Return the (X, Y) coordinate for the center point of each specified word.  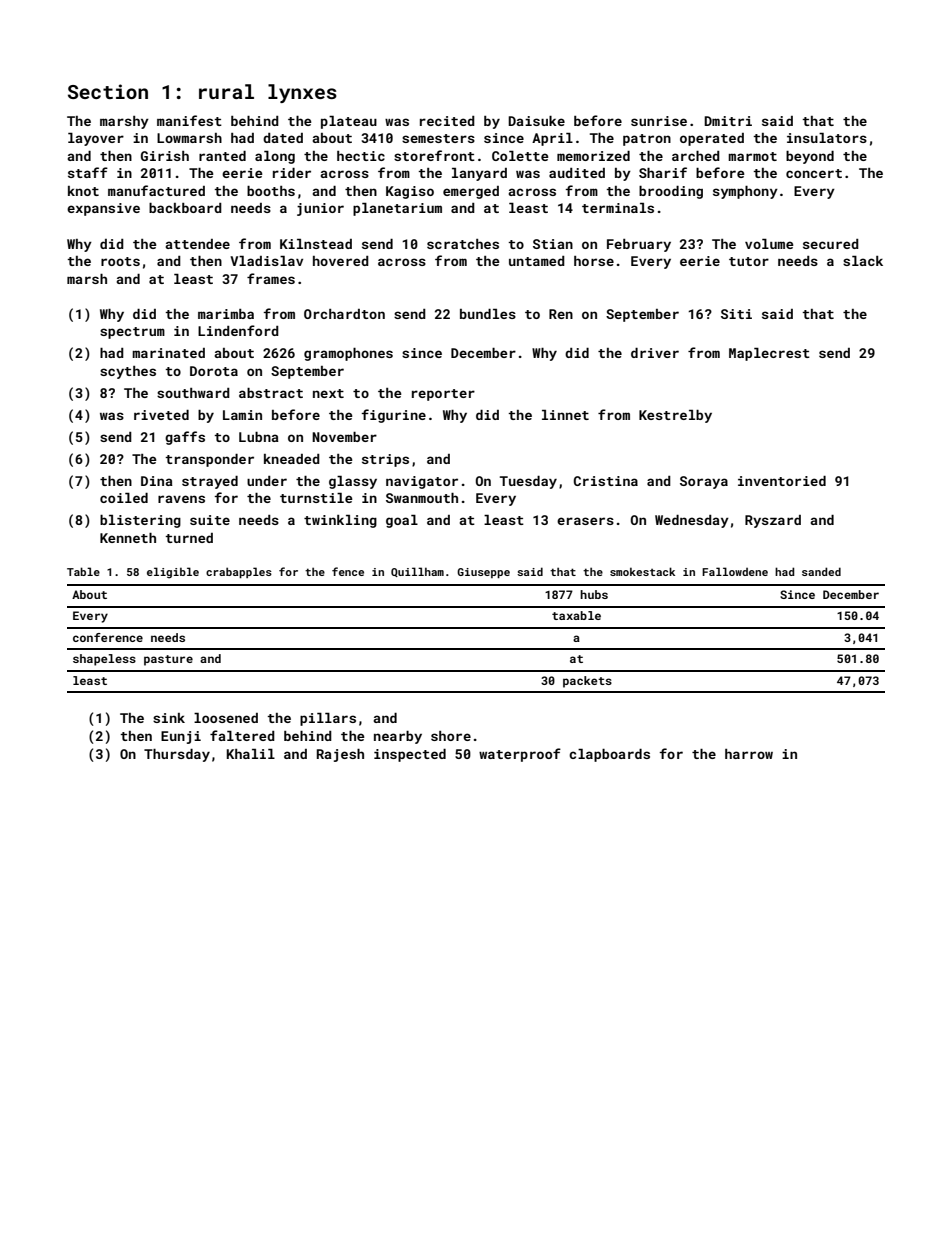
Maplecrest (769, 354)
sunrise (659, 121)
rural (226, 91)
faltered (242, 735)
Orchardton (344, 314)
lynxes (302, 93)
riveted (161, 415)
